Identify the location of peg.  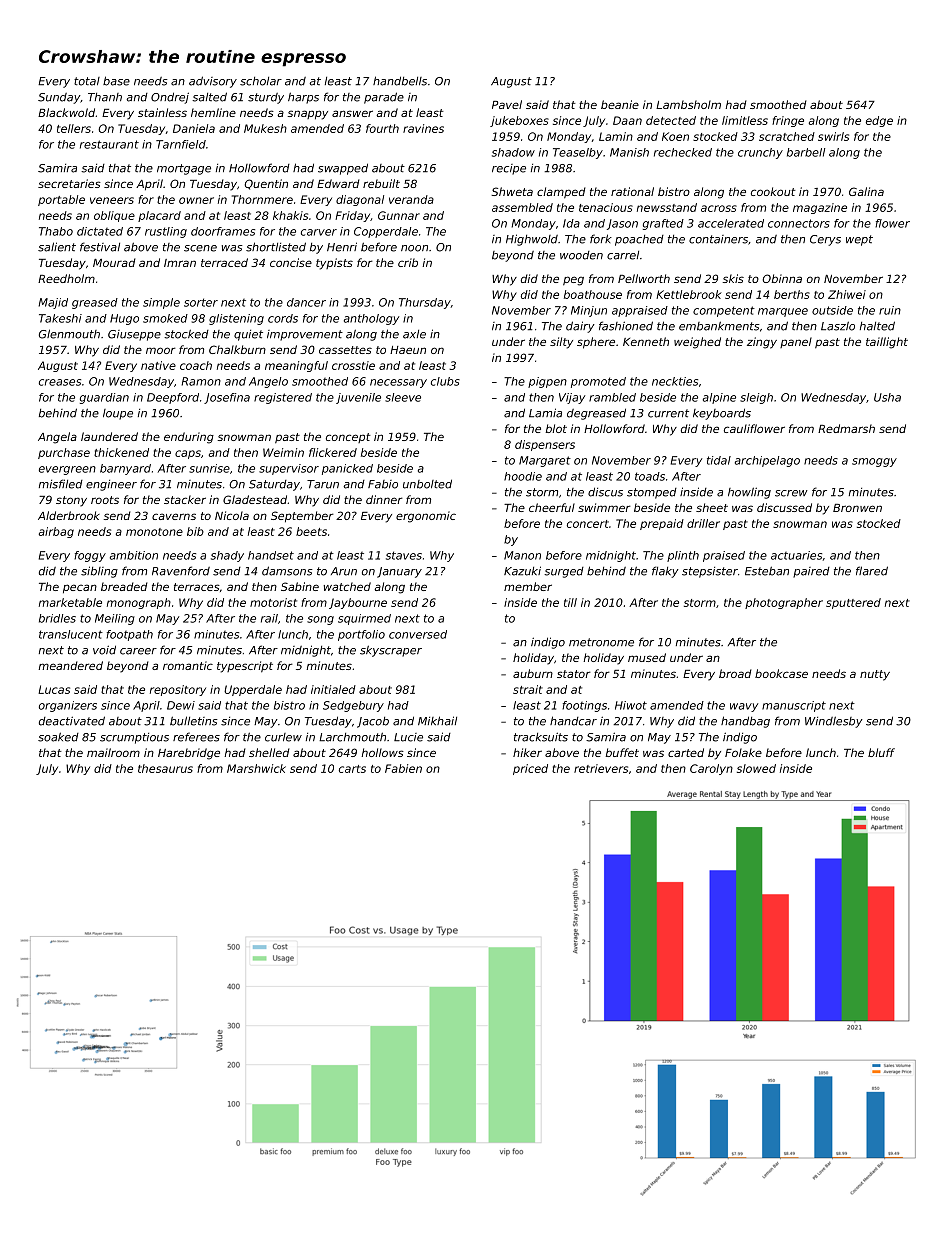
(573, 281).
